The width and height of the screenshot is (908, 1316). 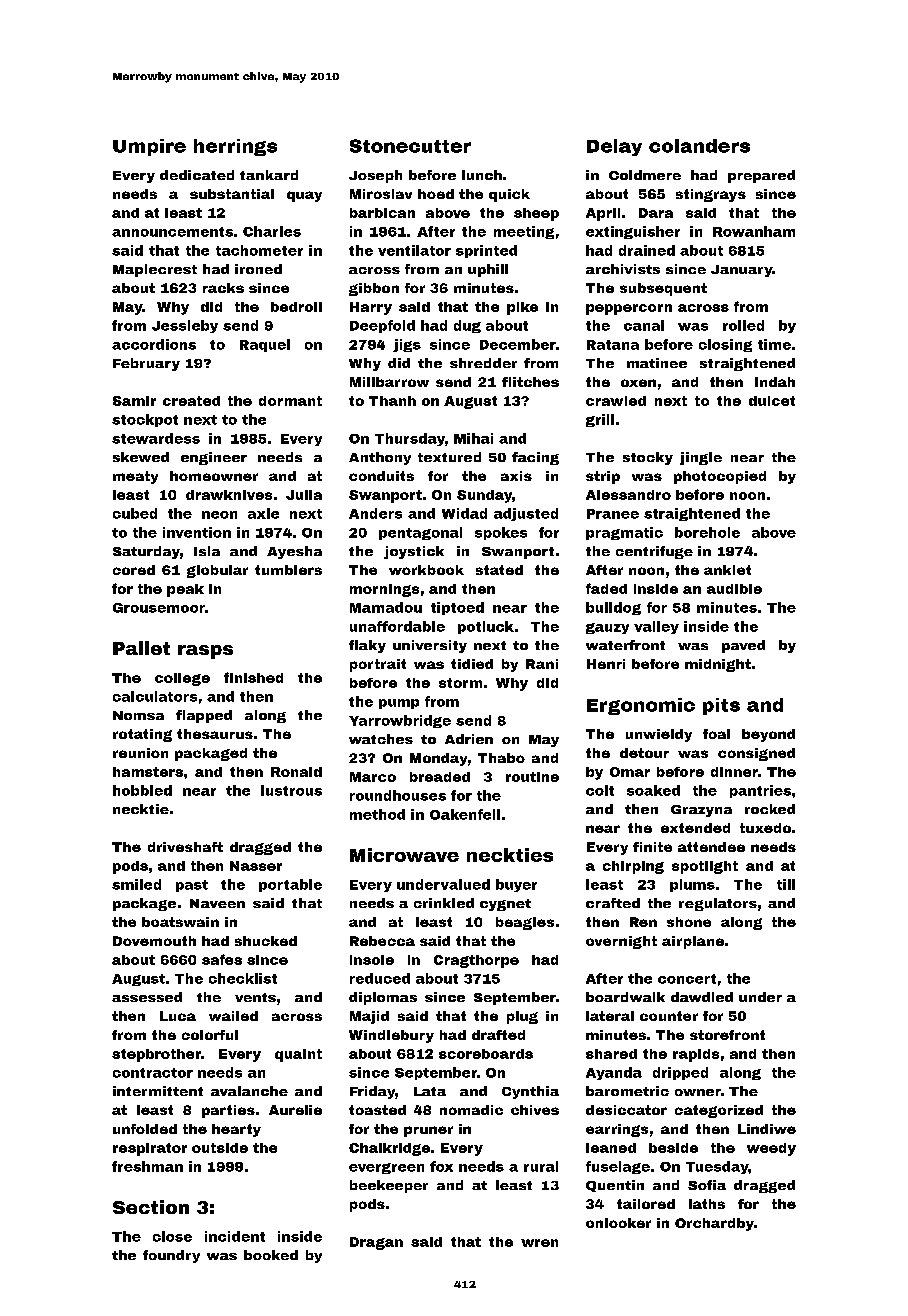 I want to click on tachometer, so click(x=259, y=250).
